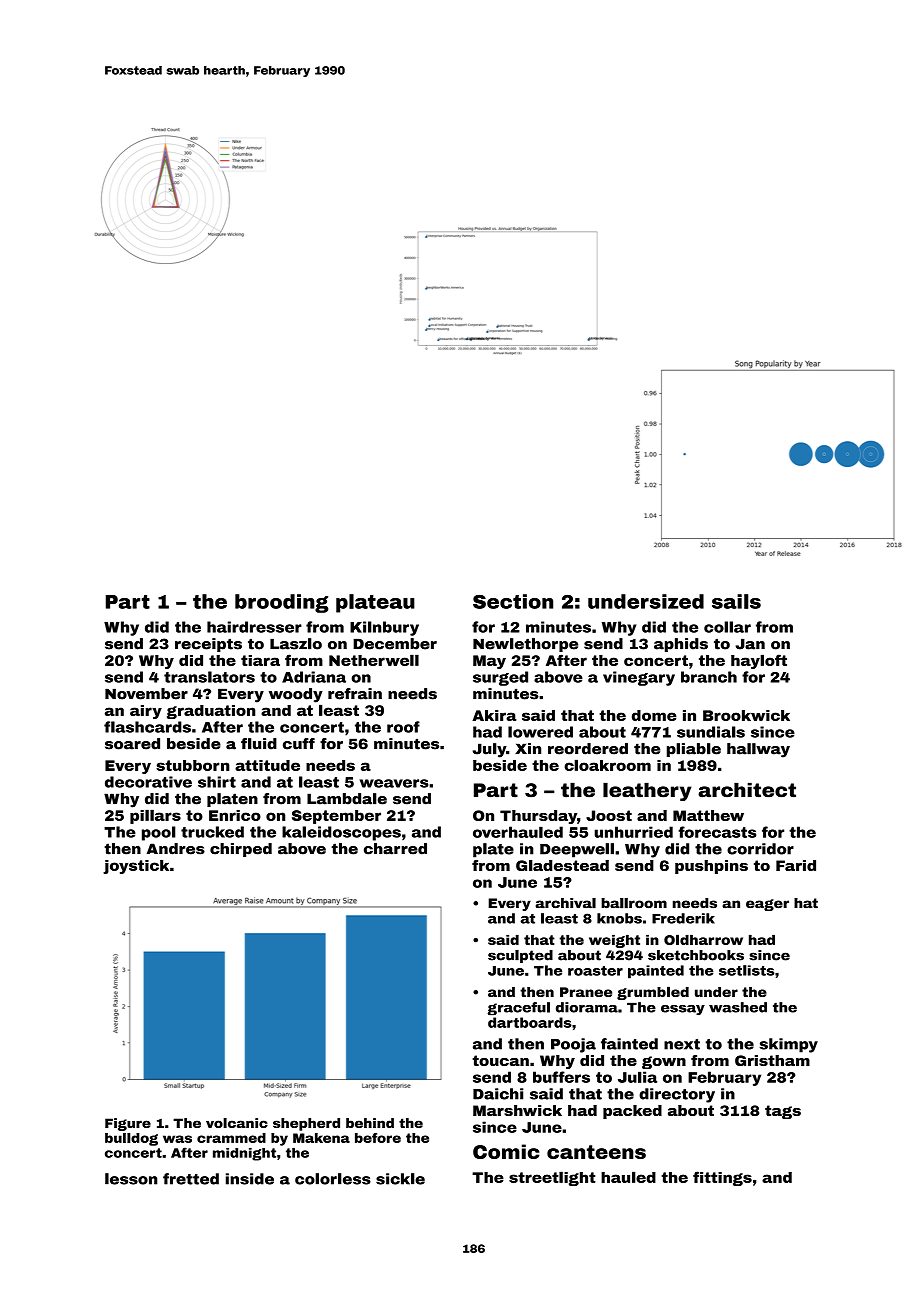 The image size is (924, 1308). Describe the element at coordinates (237, 1123) in the image. I see `volcanic` at that location.
